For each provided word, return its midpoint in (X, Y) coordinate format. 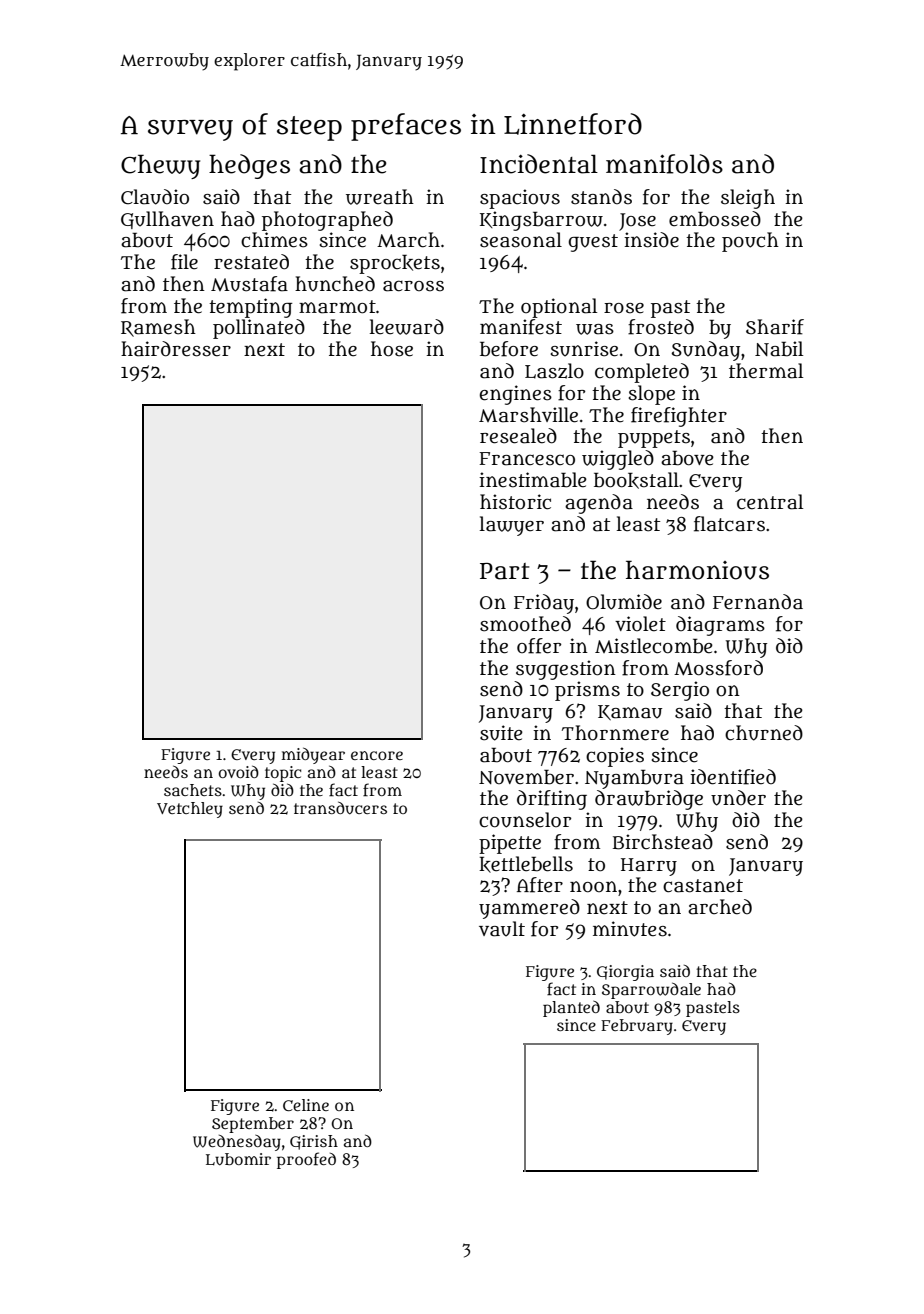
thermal (766, 371)
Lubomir (238, 1159)
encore (377, 755)
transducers (340, 808)
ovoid (239, 771)
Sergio (680, 691)
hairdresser (176, 349)
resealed (518, 436)
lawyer (512, 526)
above (687, 458)
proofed (306, 1160)
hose (392, 349)
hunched (335, 284)
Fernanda (758, 602)
